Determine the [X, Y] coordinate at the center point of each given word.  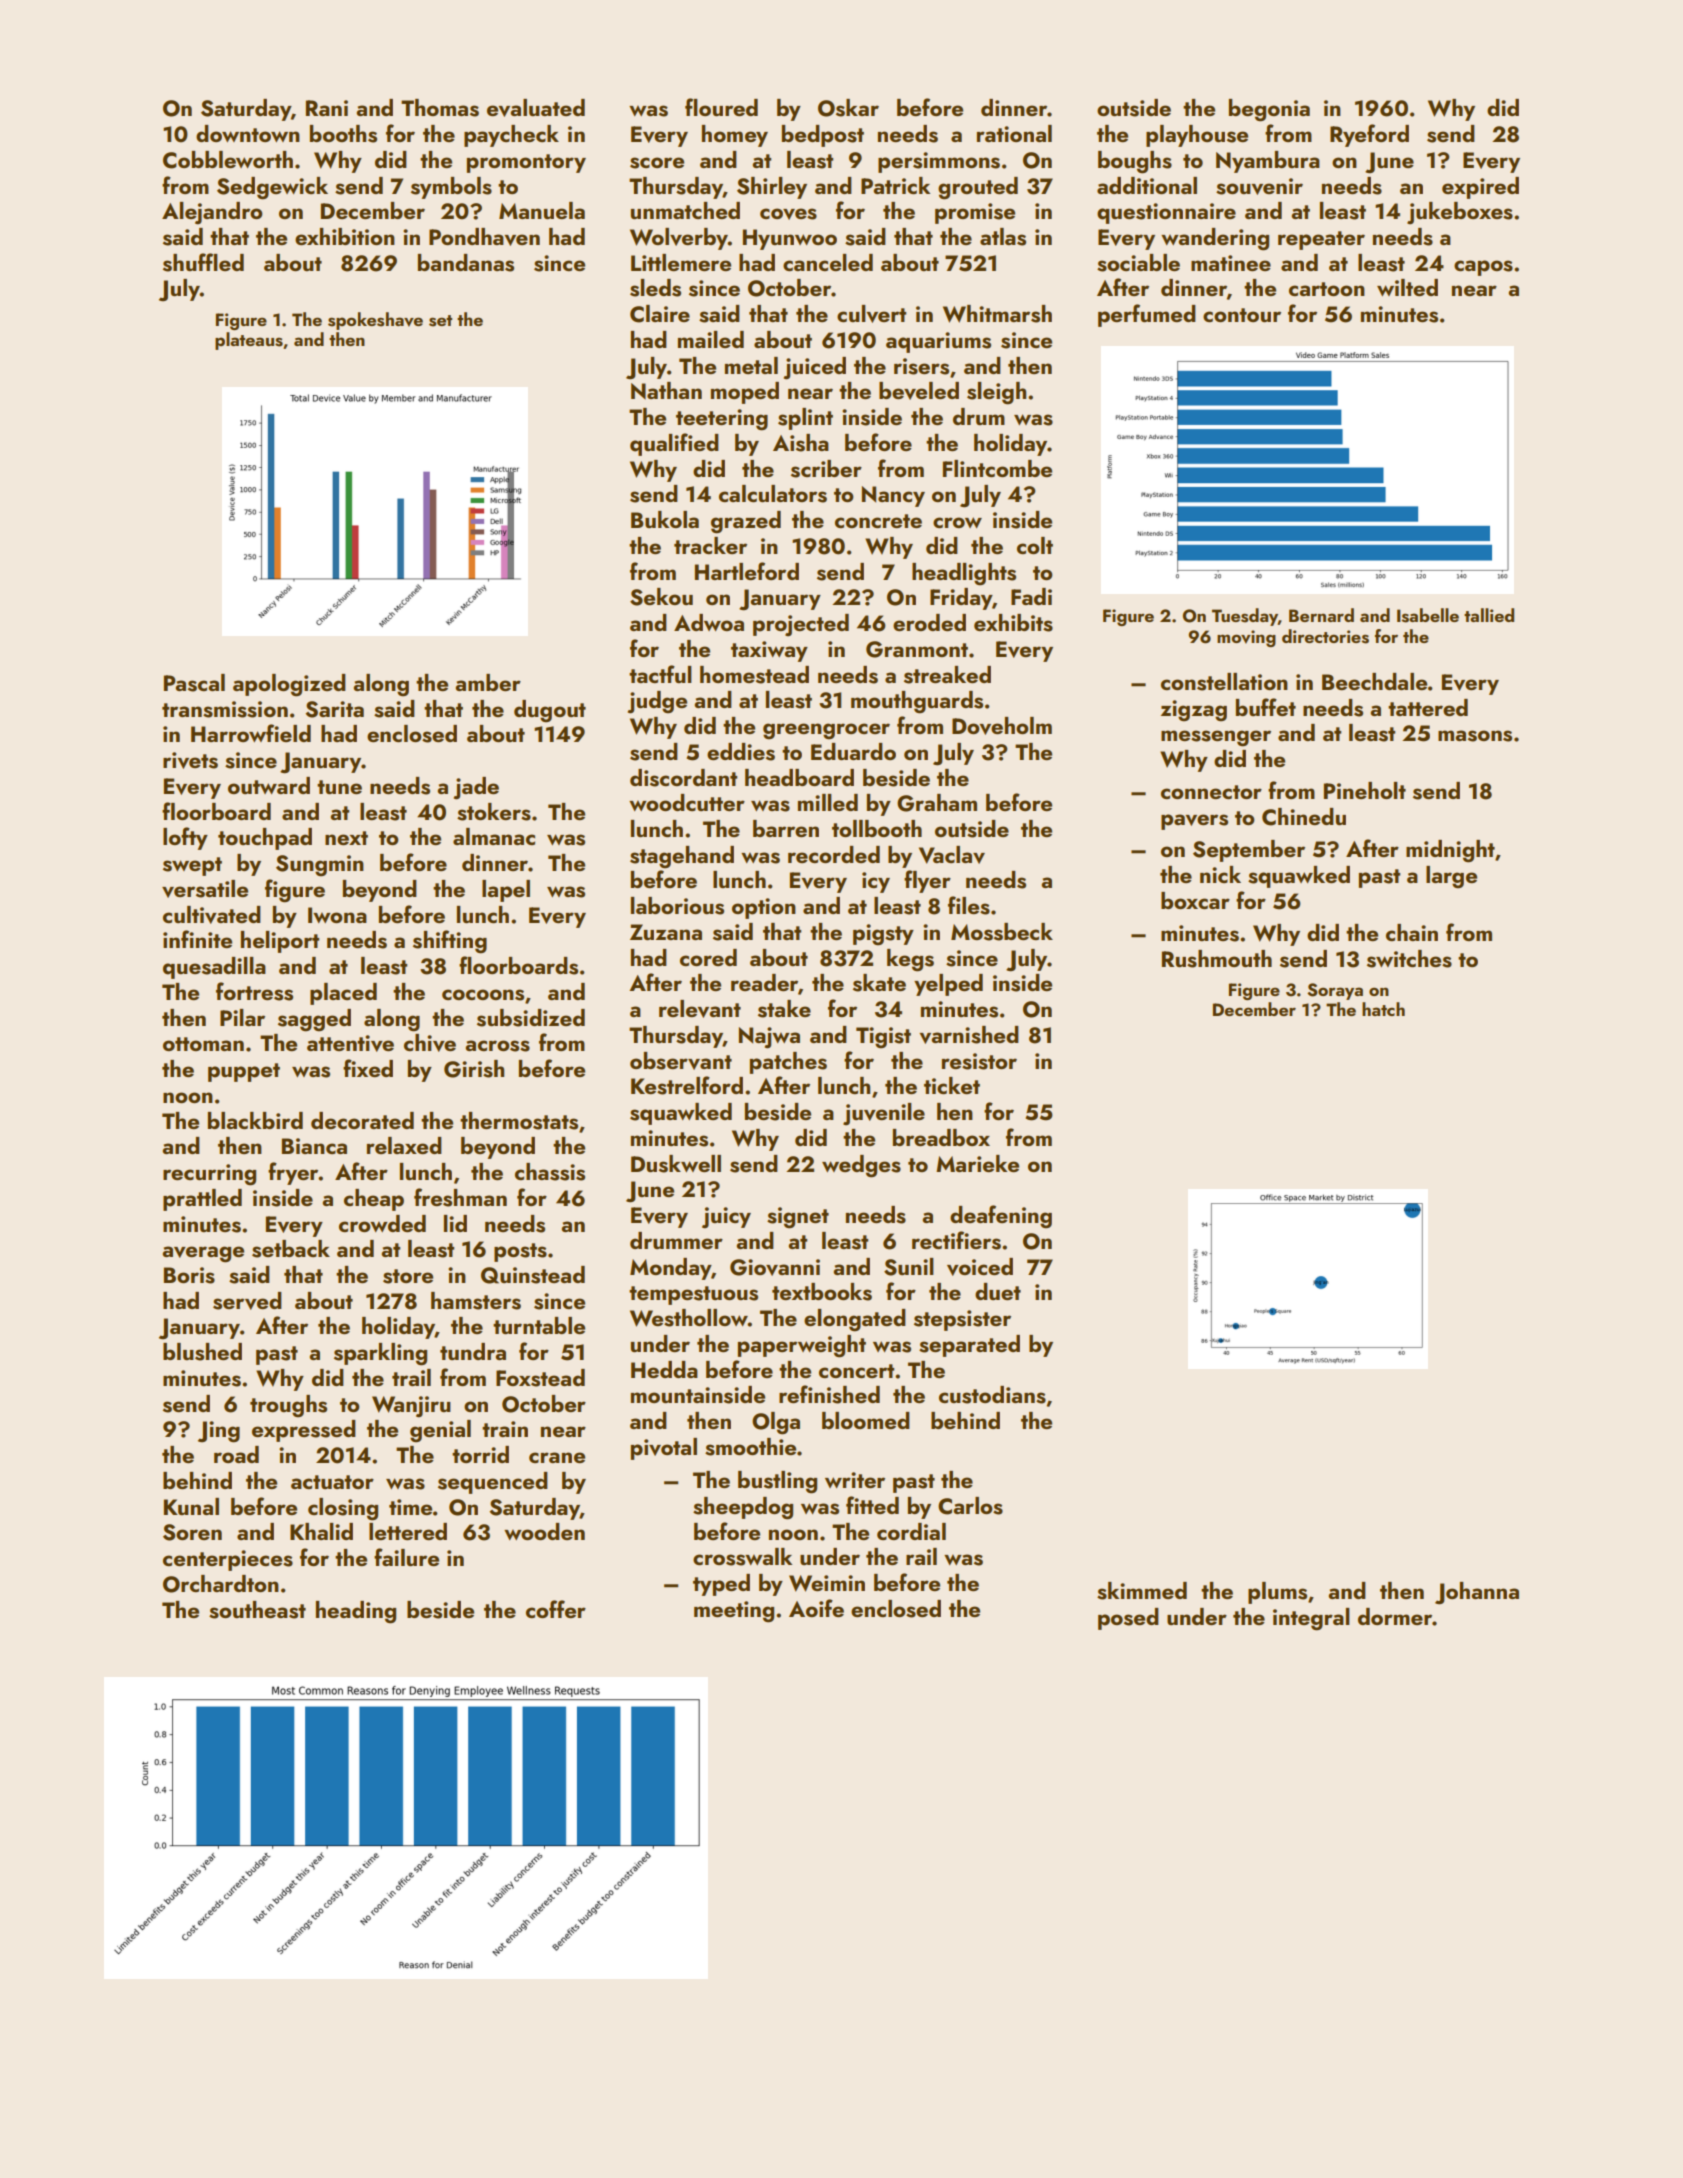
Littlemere [681, 262]
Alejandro [212, 213]
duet [998, 1291]
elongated [855, 1320]
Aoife [816, 1608]
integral [1311, 1619]
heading [356, 1612]
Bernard [1321, 615]
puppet [244, 1072]
